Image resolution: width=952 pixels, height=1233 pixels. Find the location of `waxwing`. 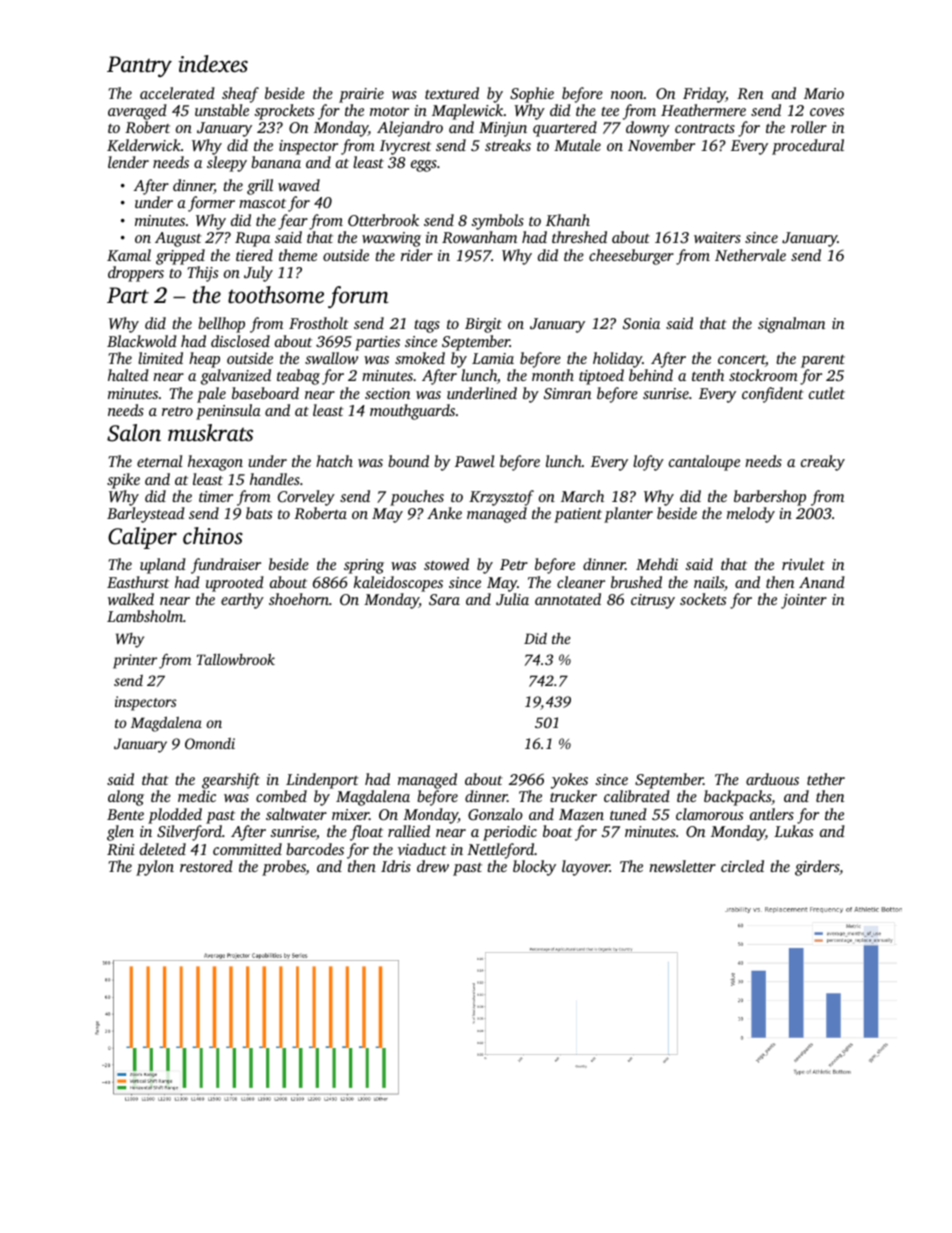

waxwing is located at coordinates (391, 239).
